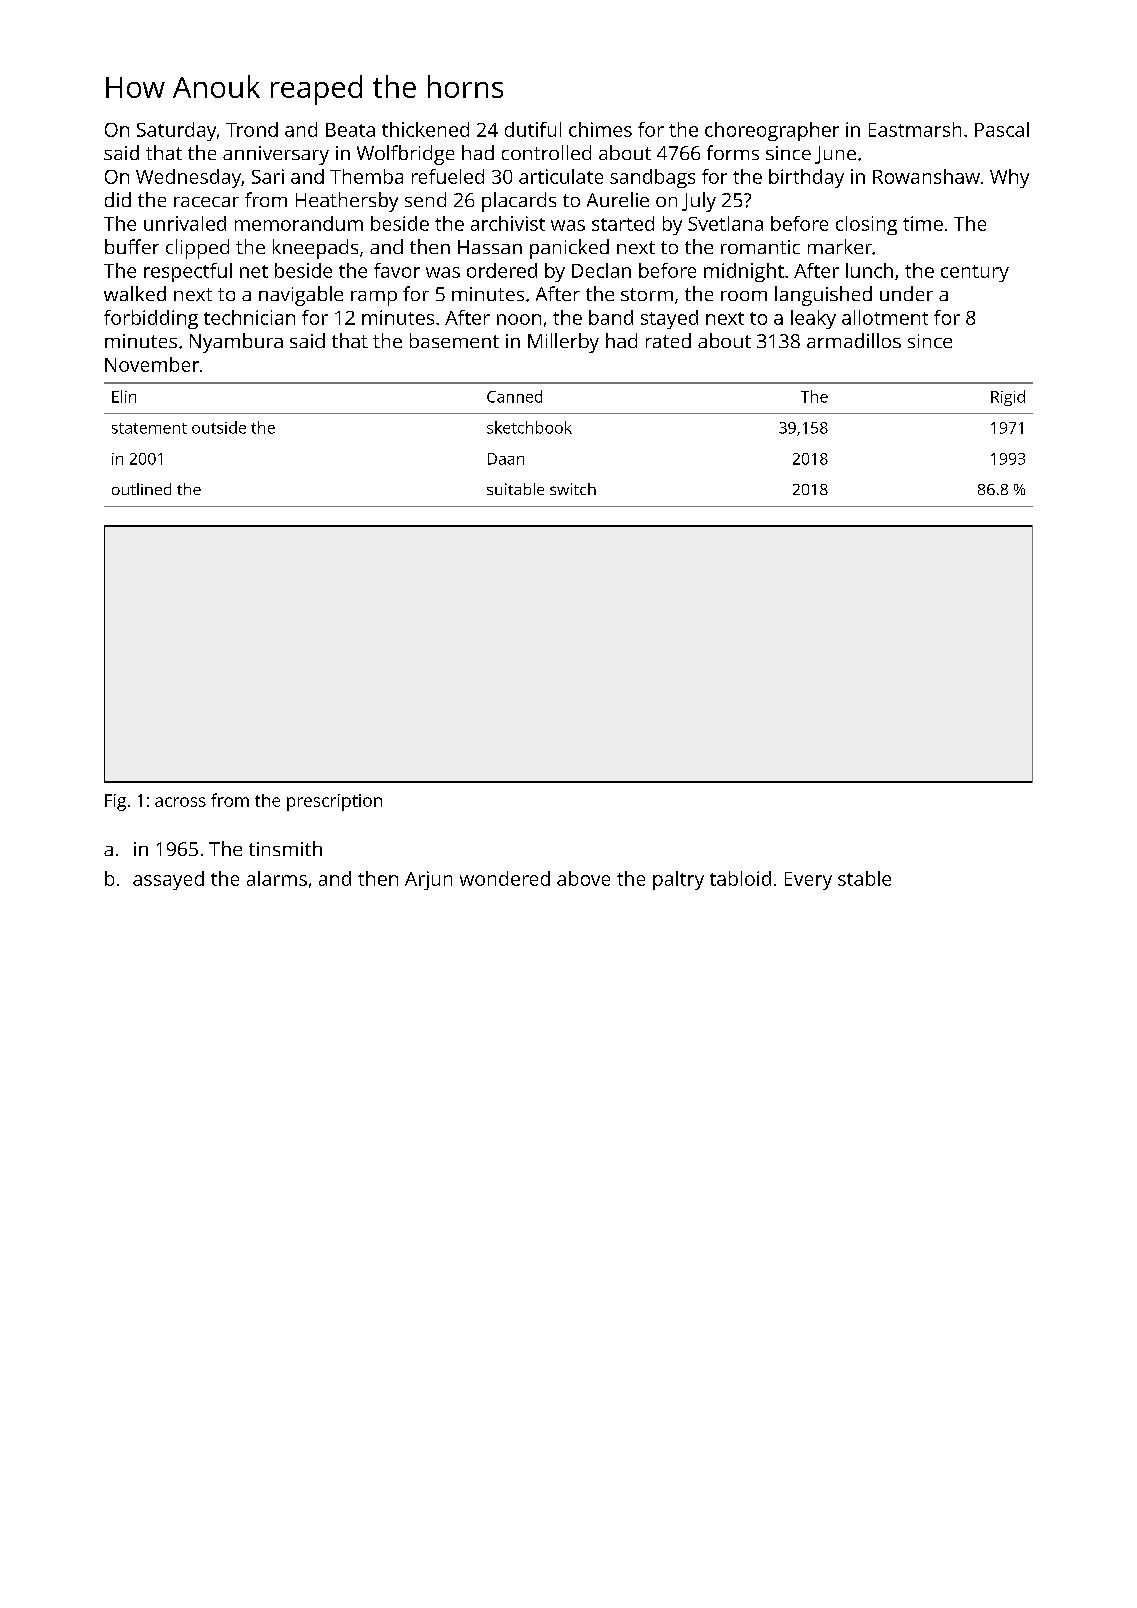 This screenshot has width=1137, height=1608. I want to click on did, so click(118, 199).
